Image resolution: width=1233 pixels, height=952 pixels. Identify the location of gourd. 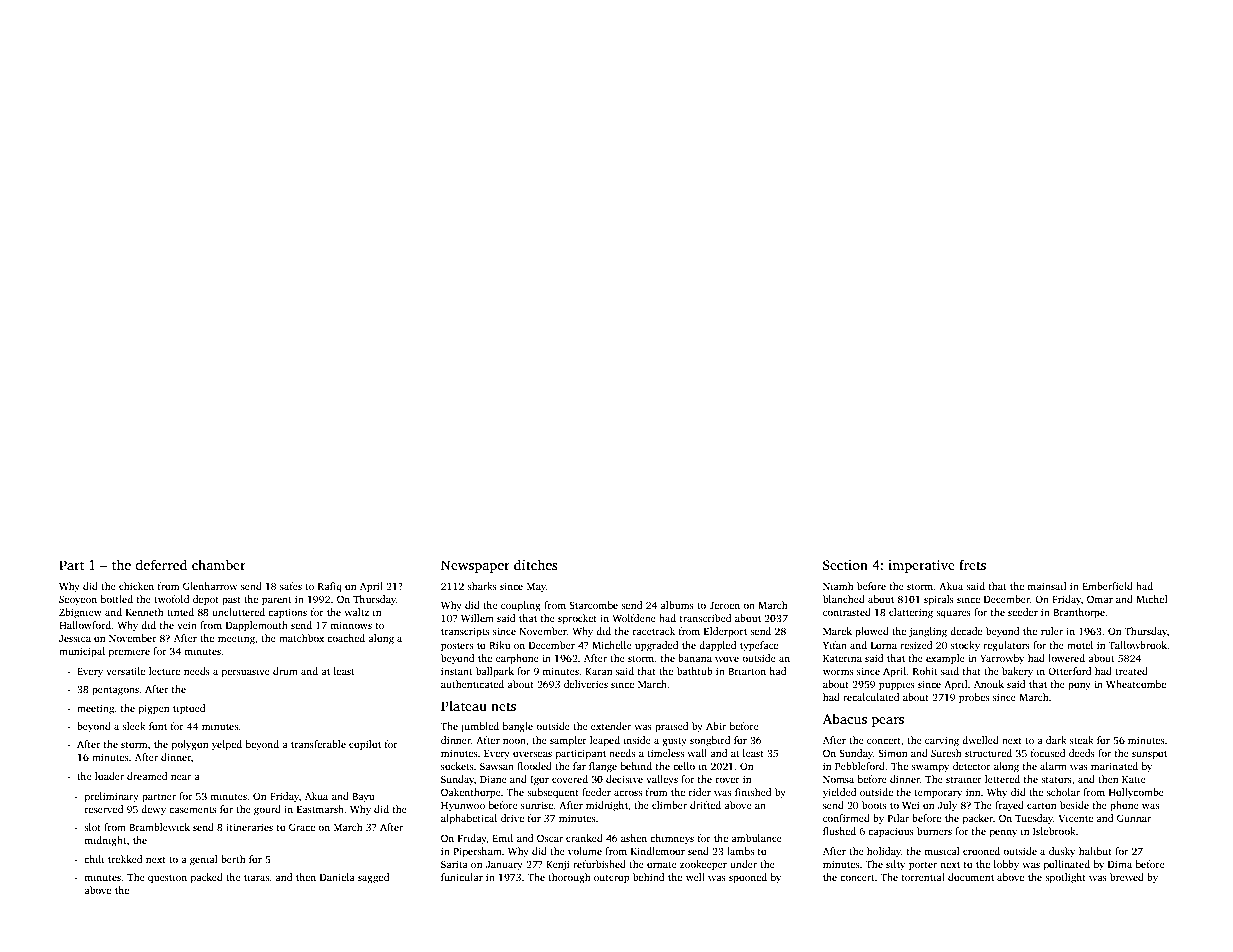
(267, 810).
